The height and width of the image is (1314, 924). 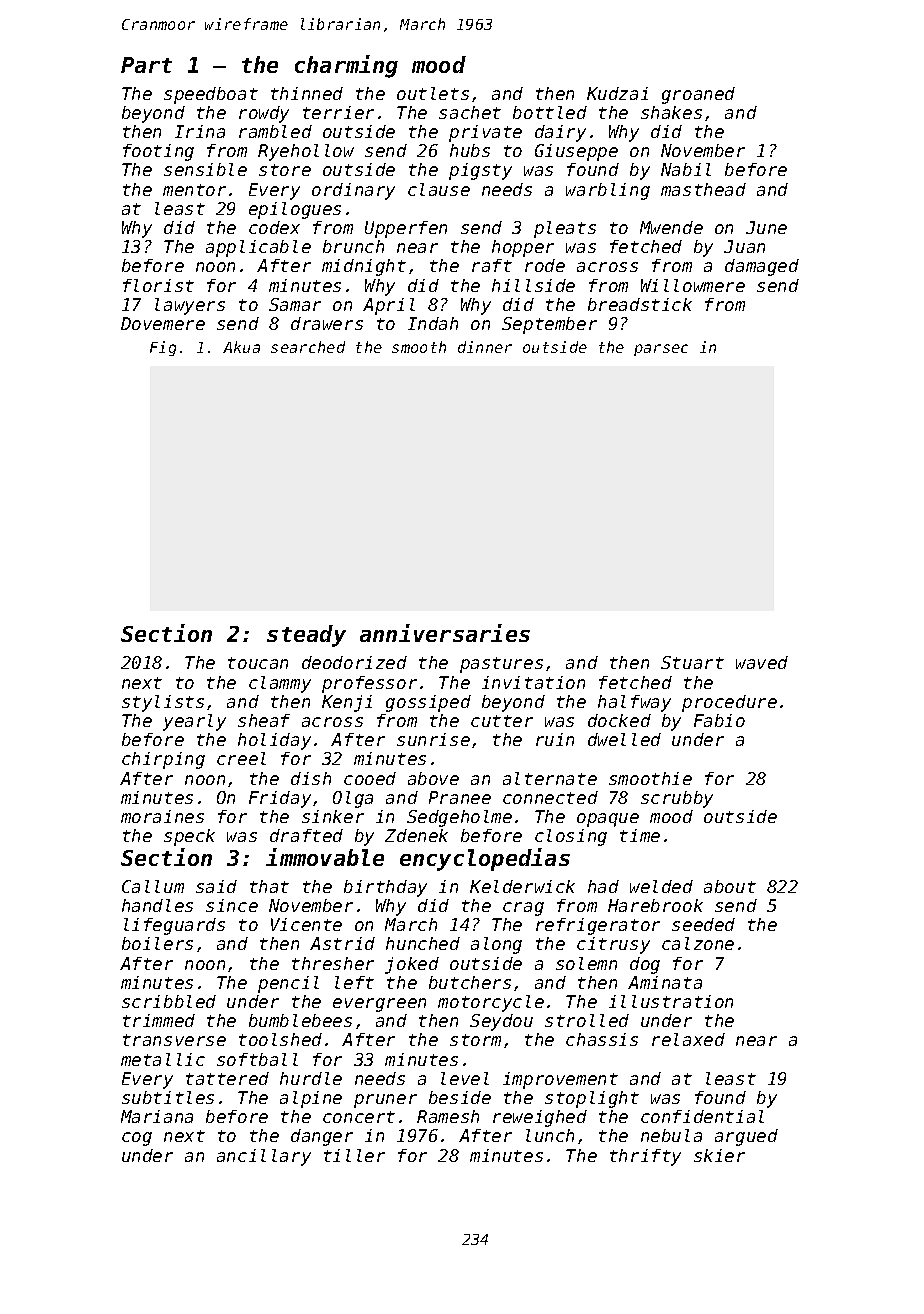 I want to click on Fig, so click(x=163, y=348).
